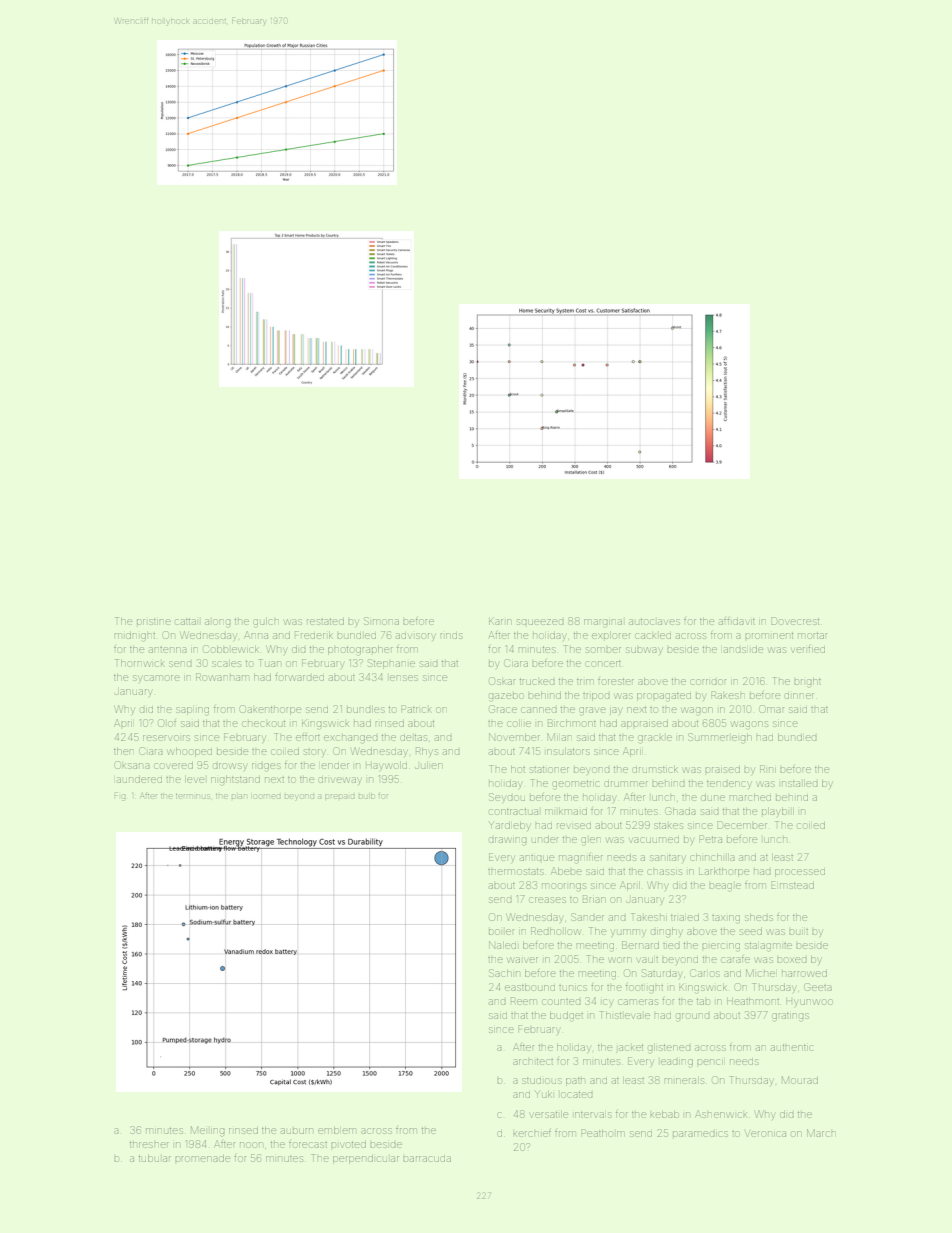 This screenshot has width=952, height=1233. Describe the element at coordinates (590, 841) in the screenshot. I see `glen` at that location.
